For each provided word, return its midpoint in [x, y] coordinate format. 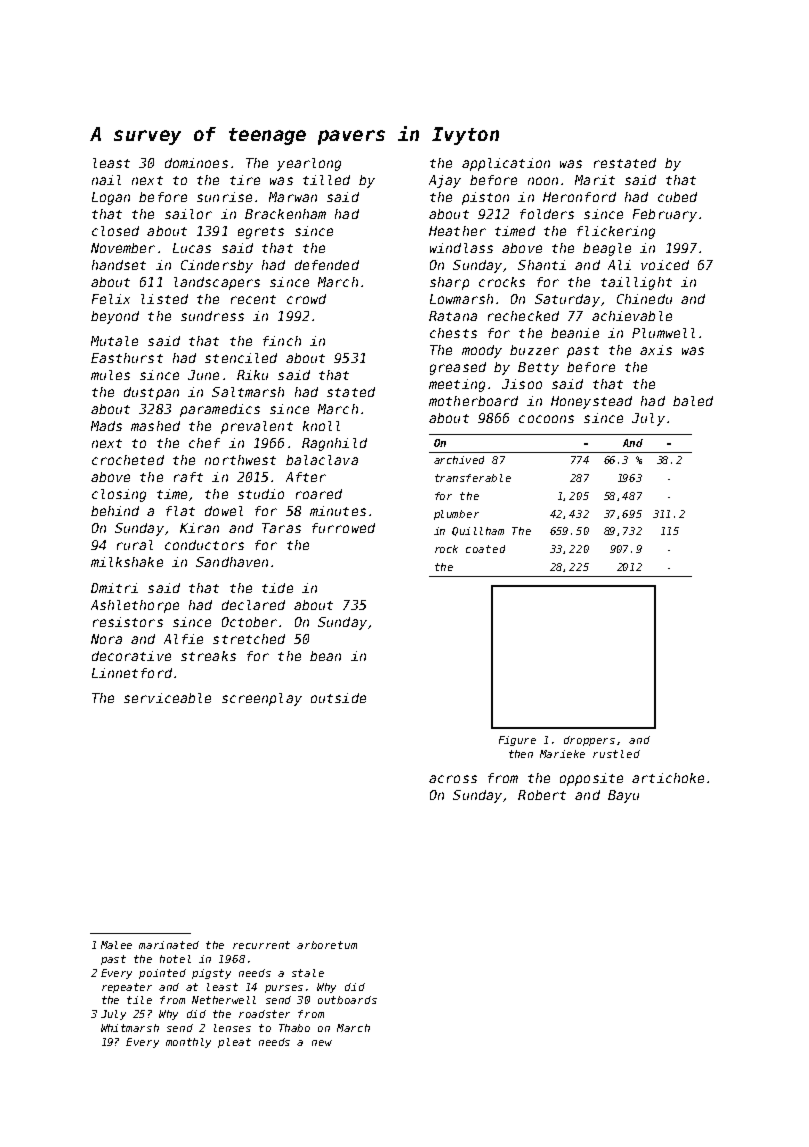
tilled [326, 180]
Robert [542, 795]
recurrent [261, 945]
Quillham [478, 531]
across [453, 779]
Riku [252, 375]
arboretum [327, 945]
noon [543, 181]
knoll [321, 426]
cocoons [546, 419]
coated [485, 549]
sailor [188, 214]
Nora [106, 639]
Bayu [623, 796]
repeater [127, 988]
